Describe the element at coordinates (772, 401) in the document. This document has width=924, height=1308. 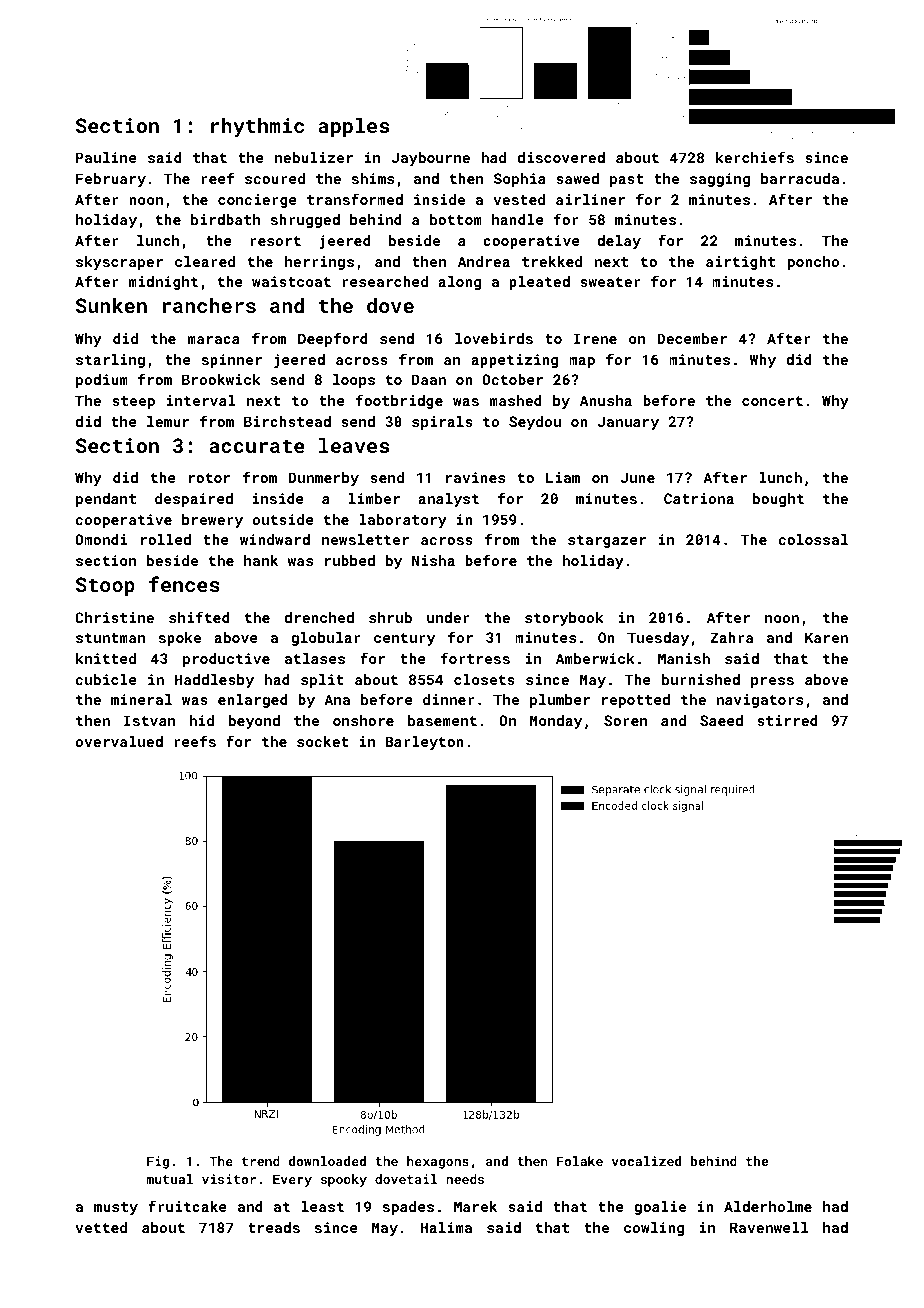
I see `concert` at that location.
